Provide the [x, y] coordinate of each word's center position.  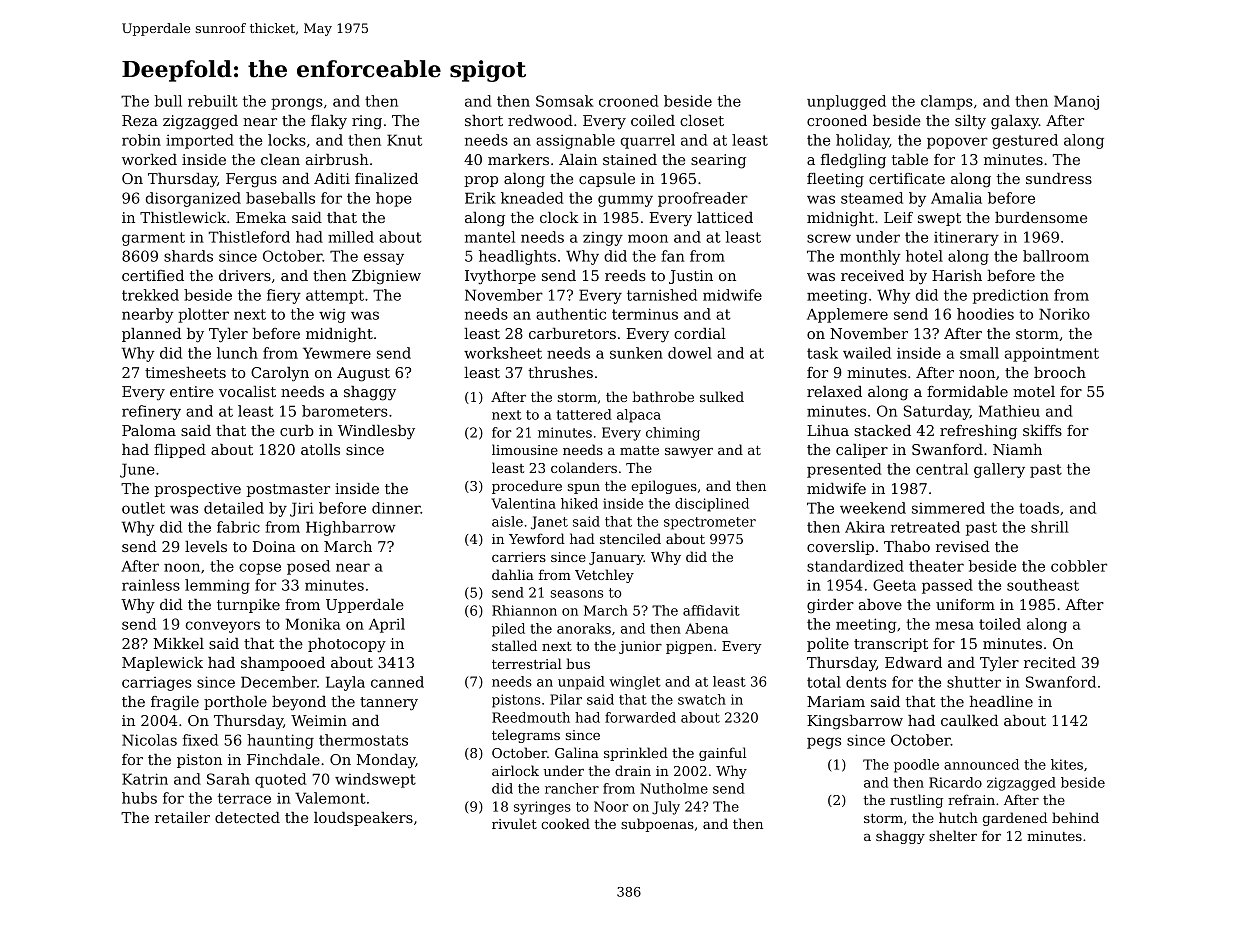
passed [947, 586]
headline [1001, 701]
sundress [1059, 178]
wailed [867, 353]
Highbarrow [351, 528]
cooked [565, 823]
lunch [237, 353]
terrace [244, 798]
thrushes [560, 372]
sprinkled [636, 754]
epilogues [664, 487]
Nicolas [149, 740]
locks [287, 140]
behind [1075, 817]
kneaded [532, 198]
